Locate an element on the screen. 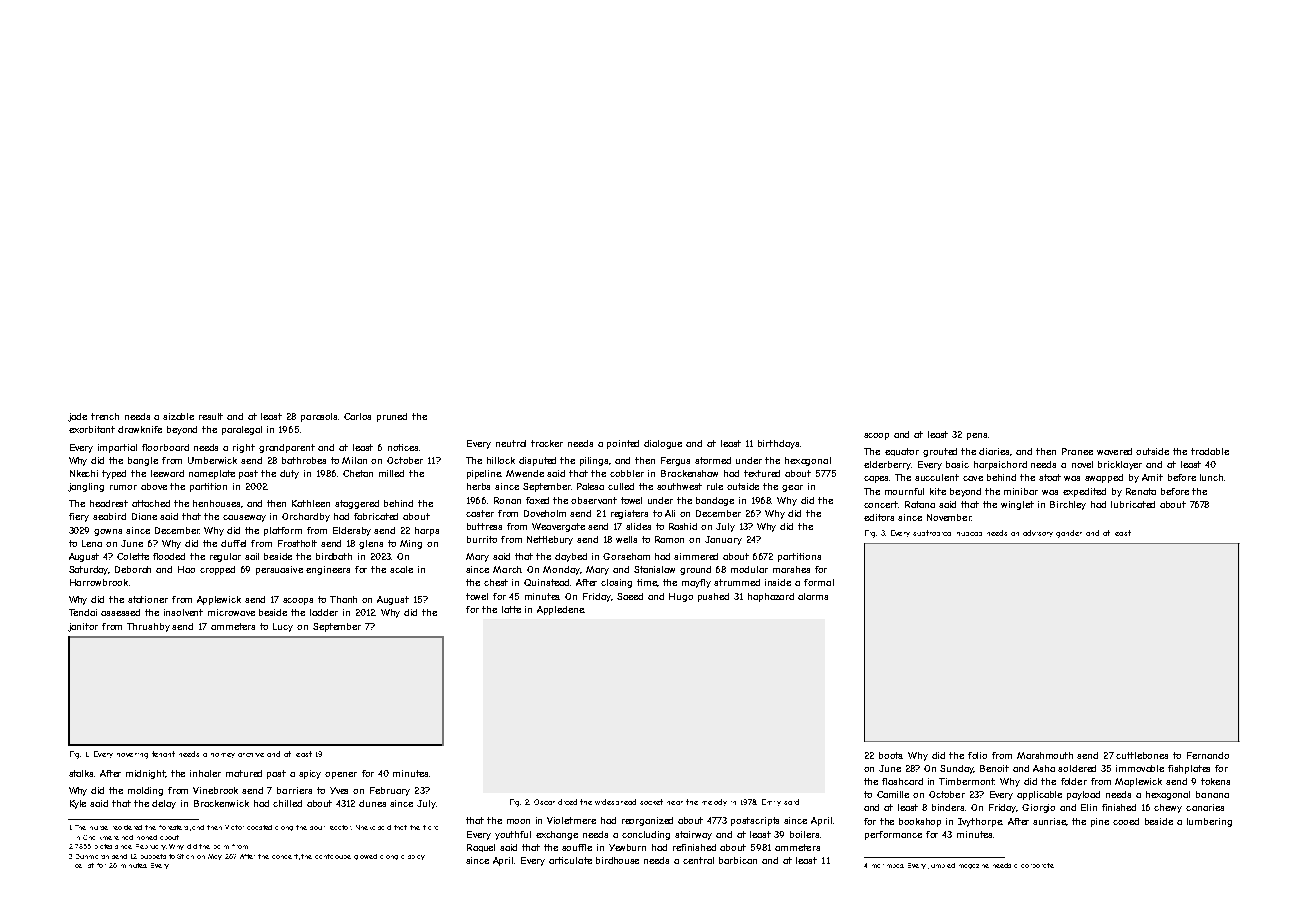 The image size is (1308, 924). sizable is located at coordinates (178, 416).
